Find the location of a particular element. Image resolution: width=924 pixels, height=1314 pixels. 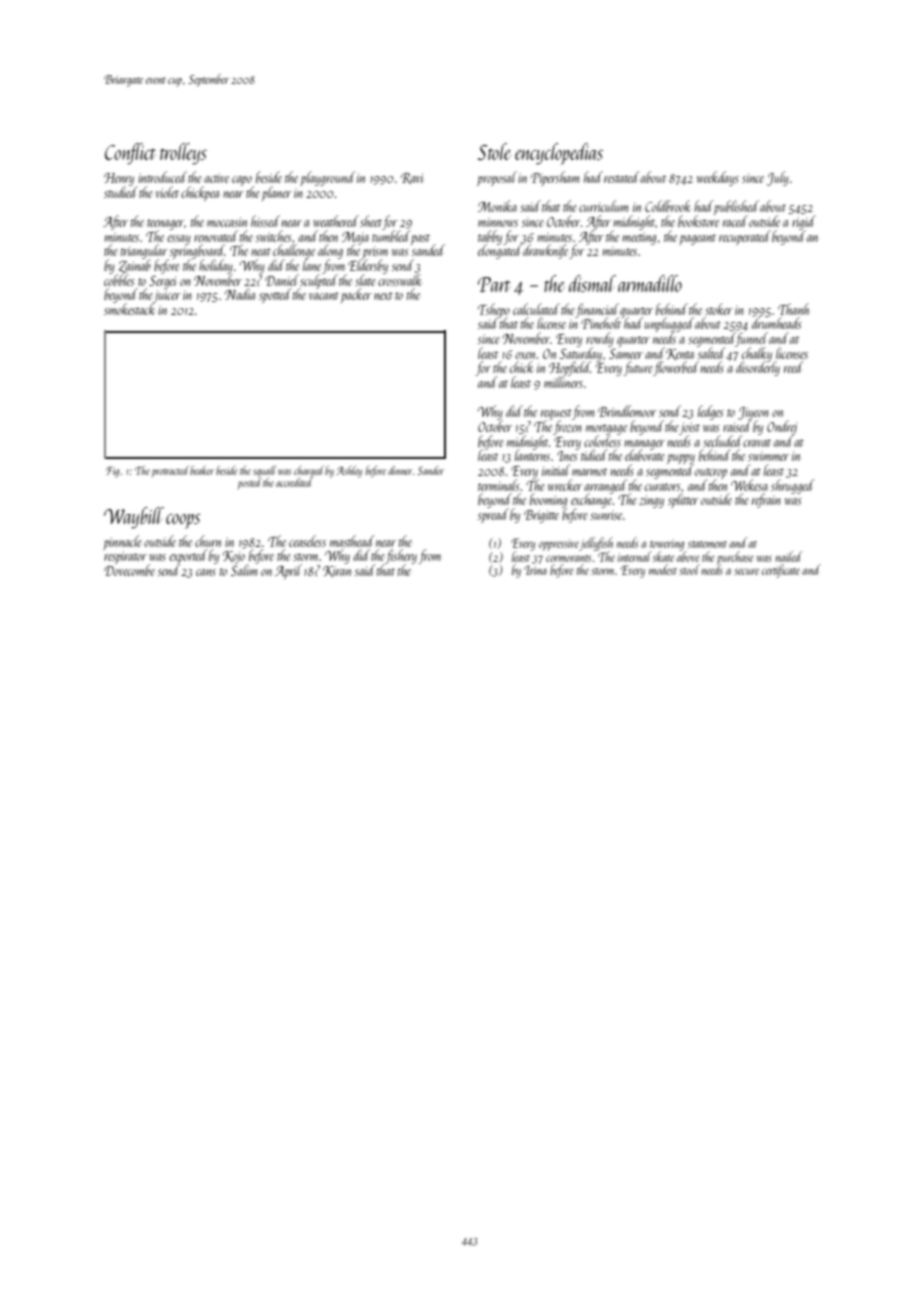

unplugged is located at coordinates (669, 325).
